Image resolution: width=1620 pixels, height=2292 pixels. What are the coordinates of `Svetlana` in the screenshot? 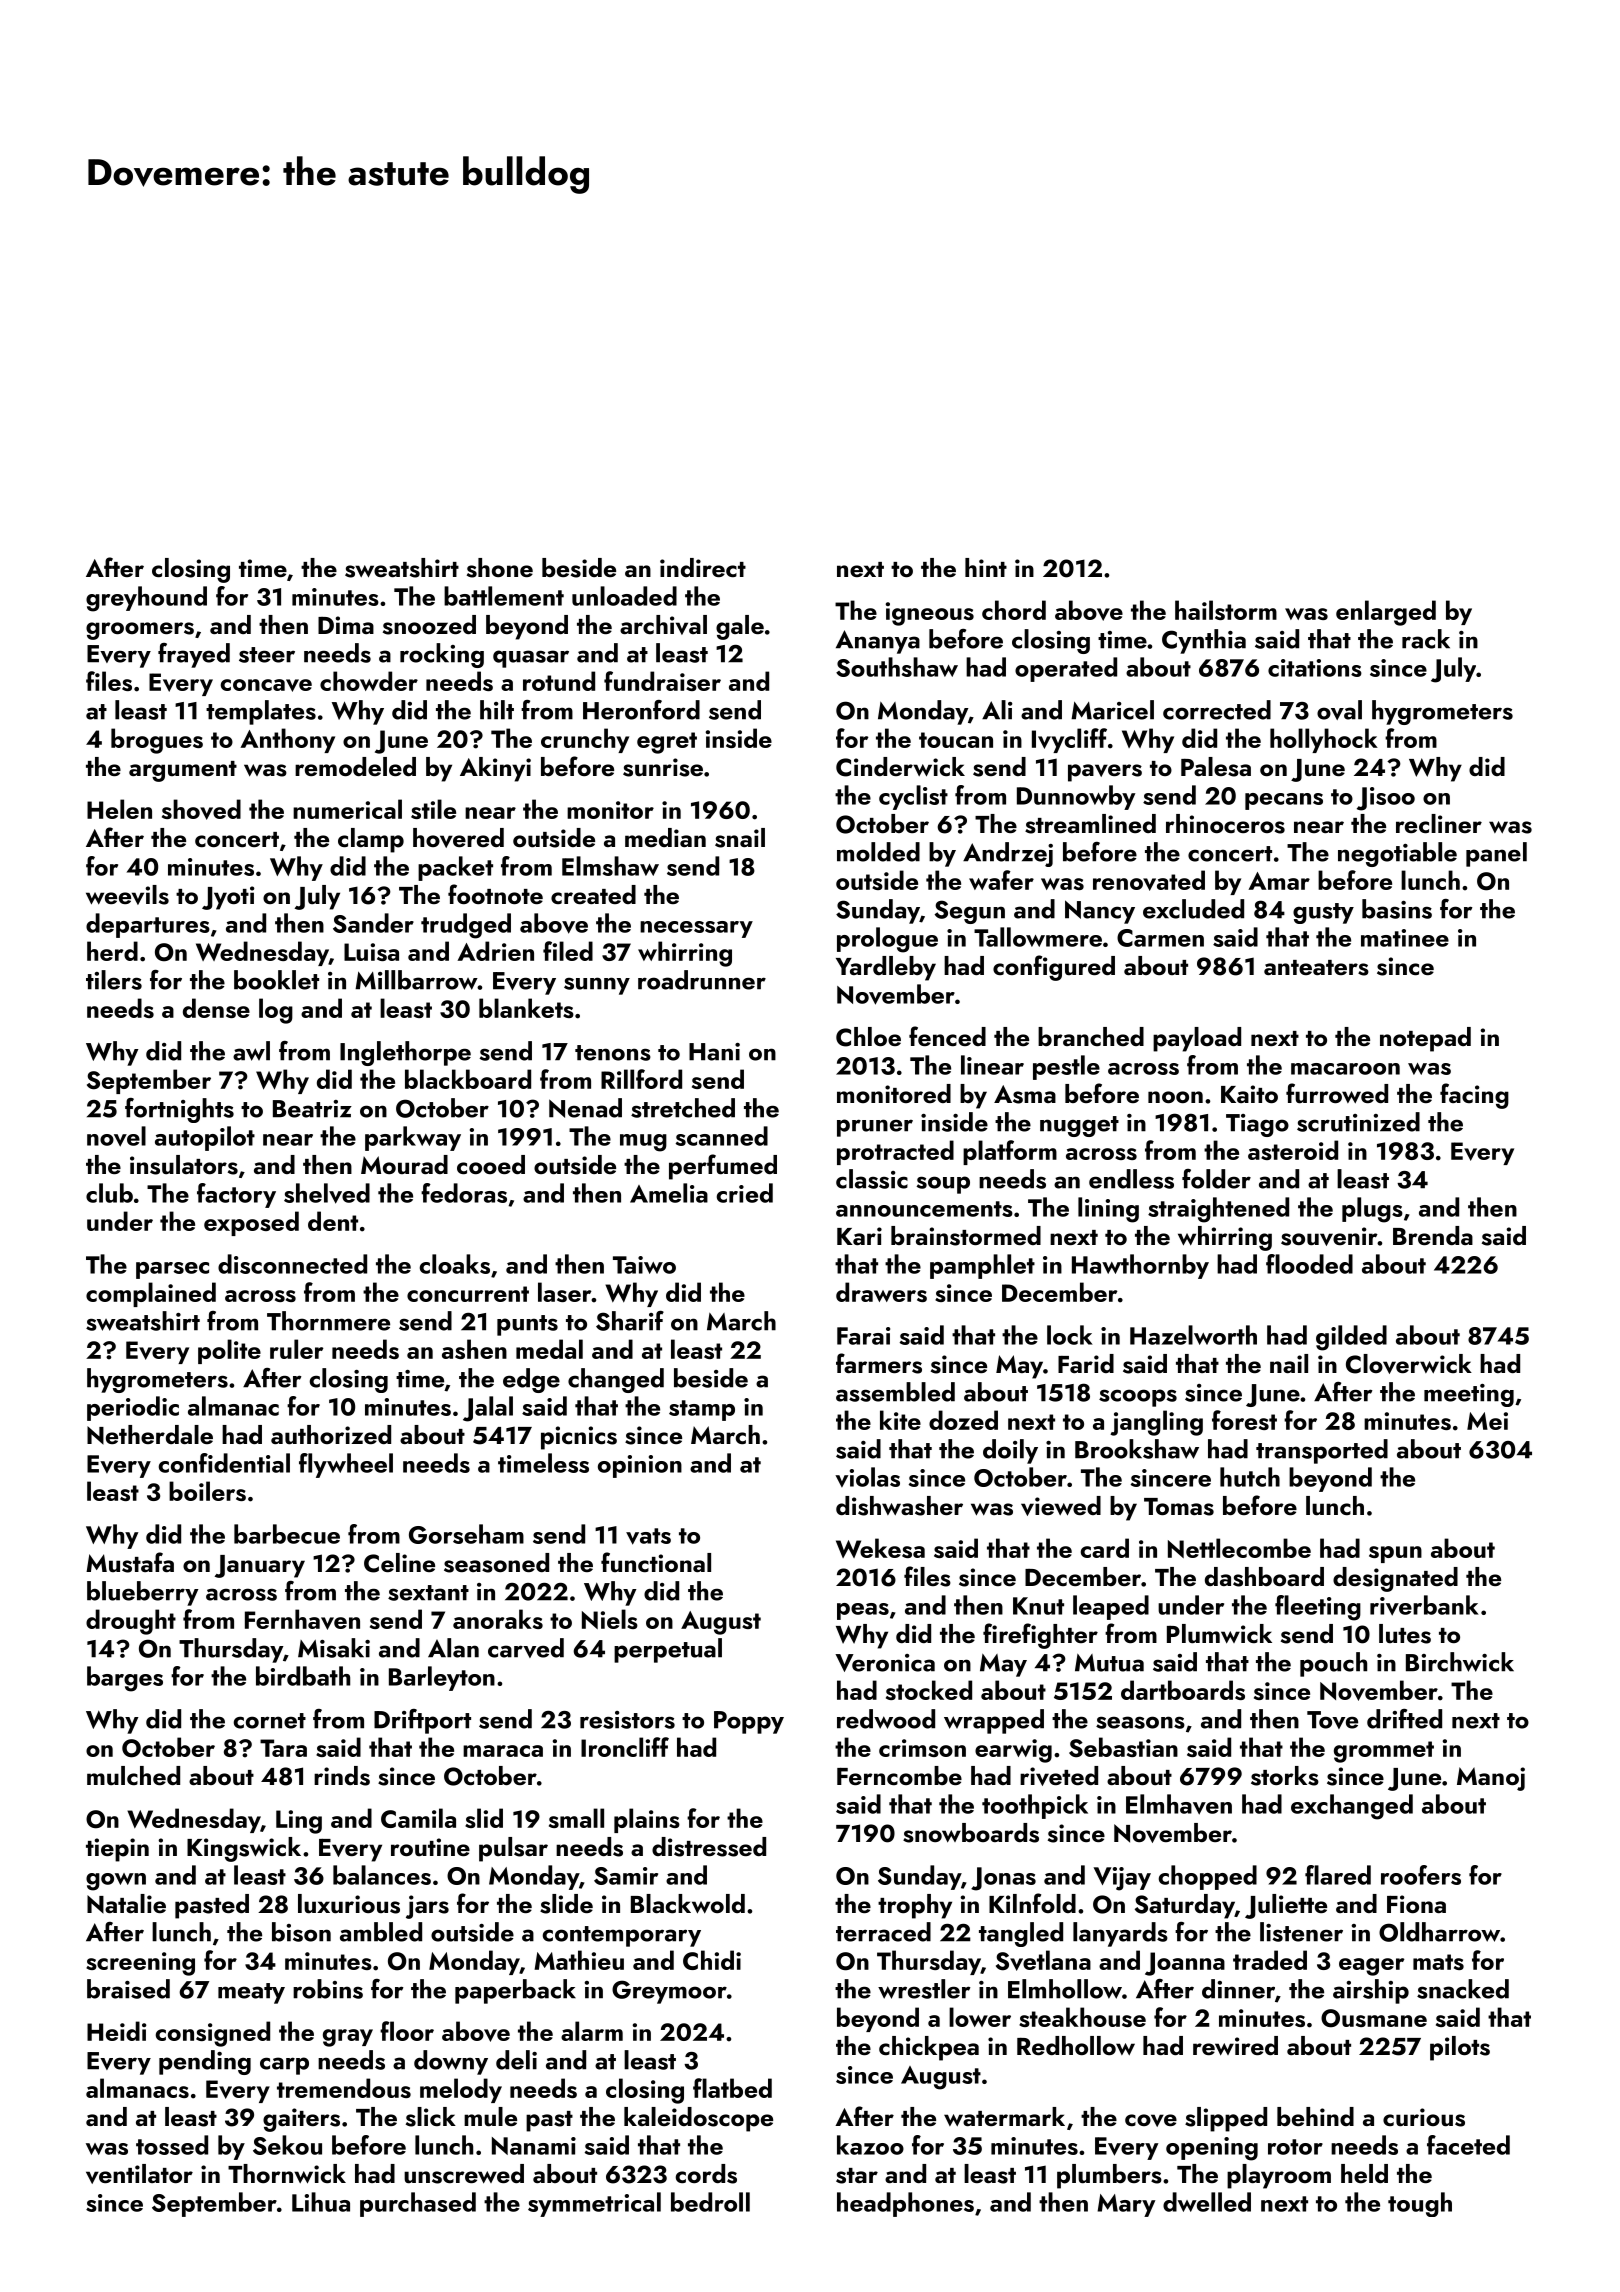 It's located at (1043, 1960).
